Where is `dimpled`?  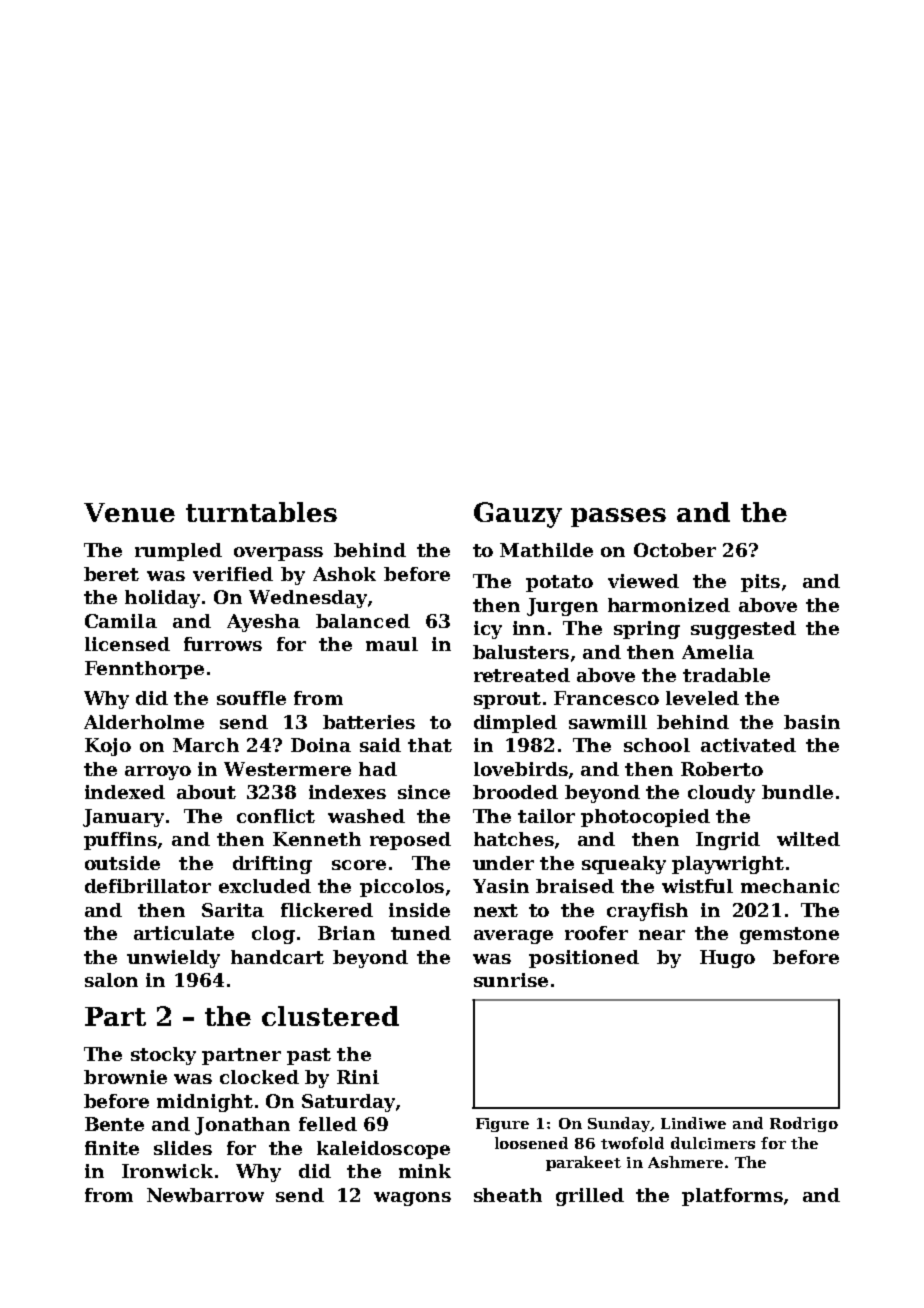 dimpled is located at coordinates (515, 724).
